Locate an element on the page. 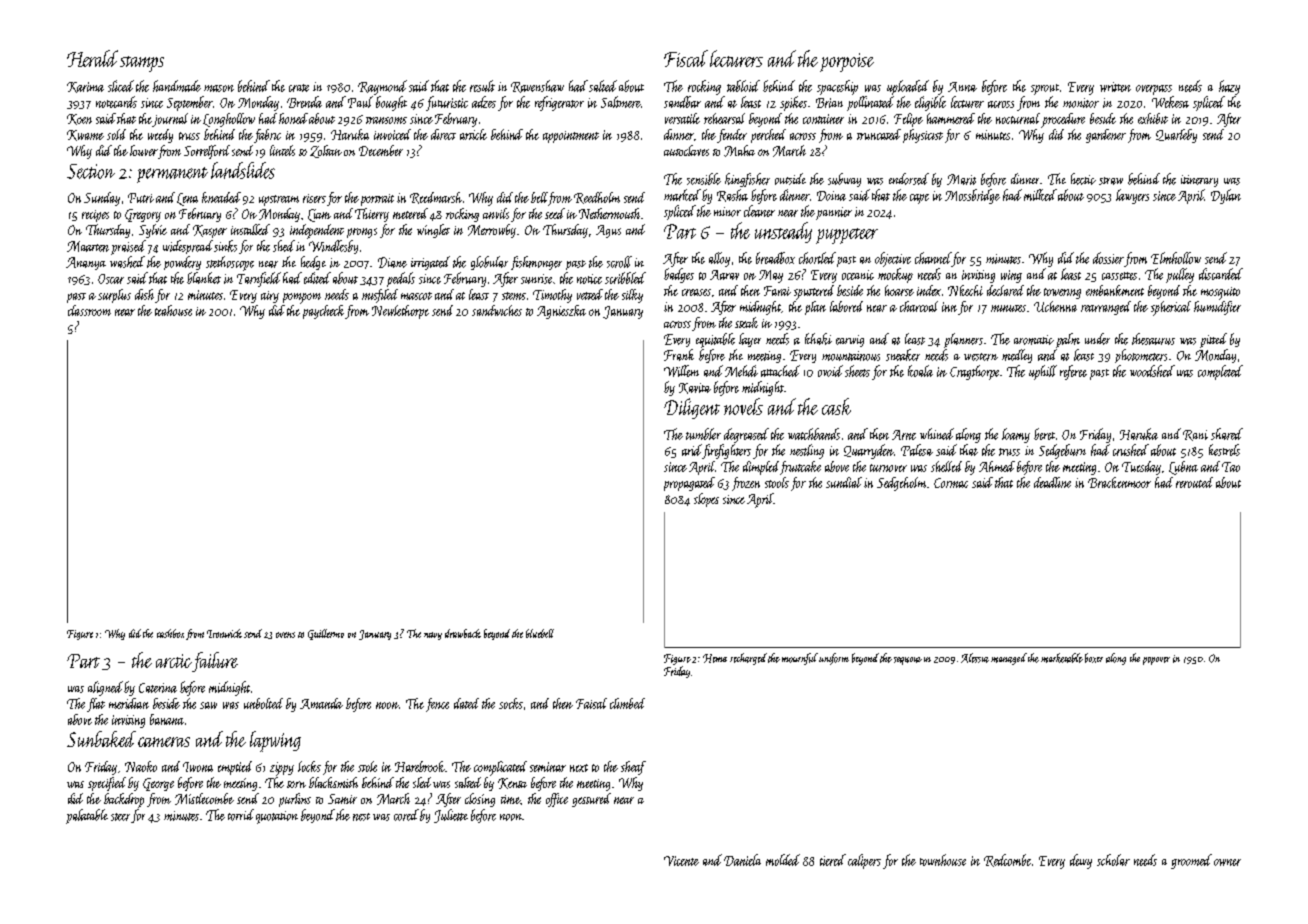  May is located at coordinates (771, 276).
